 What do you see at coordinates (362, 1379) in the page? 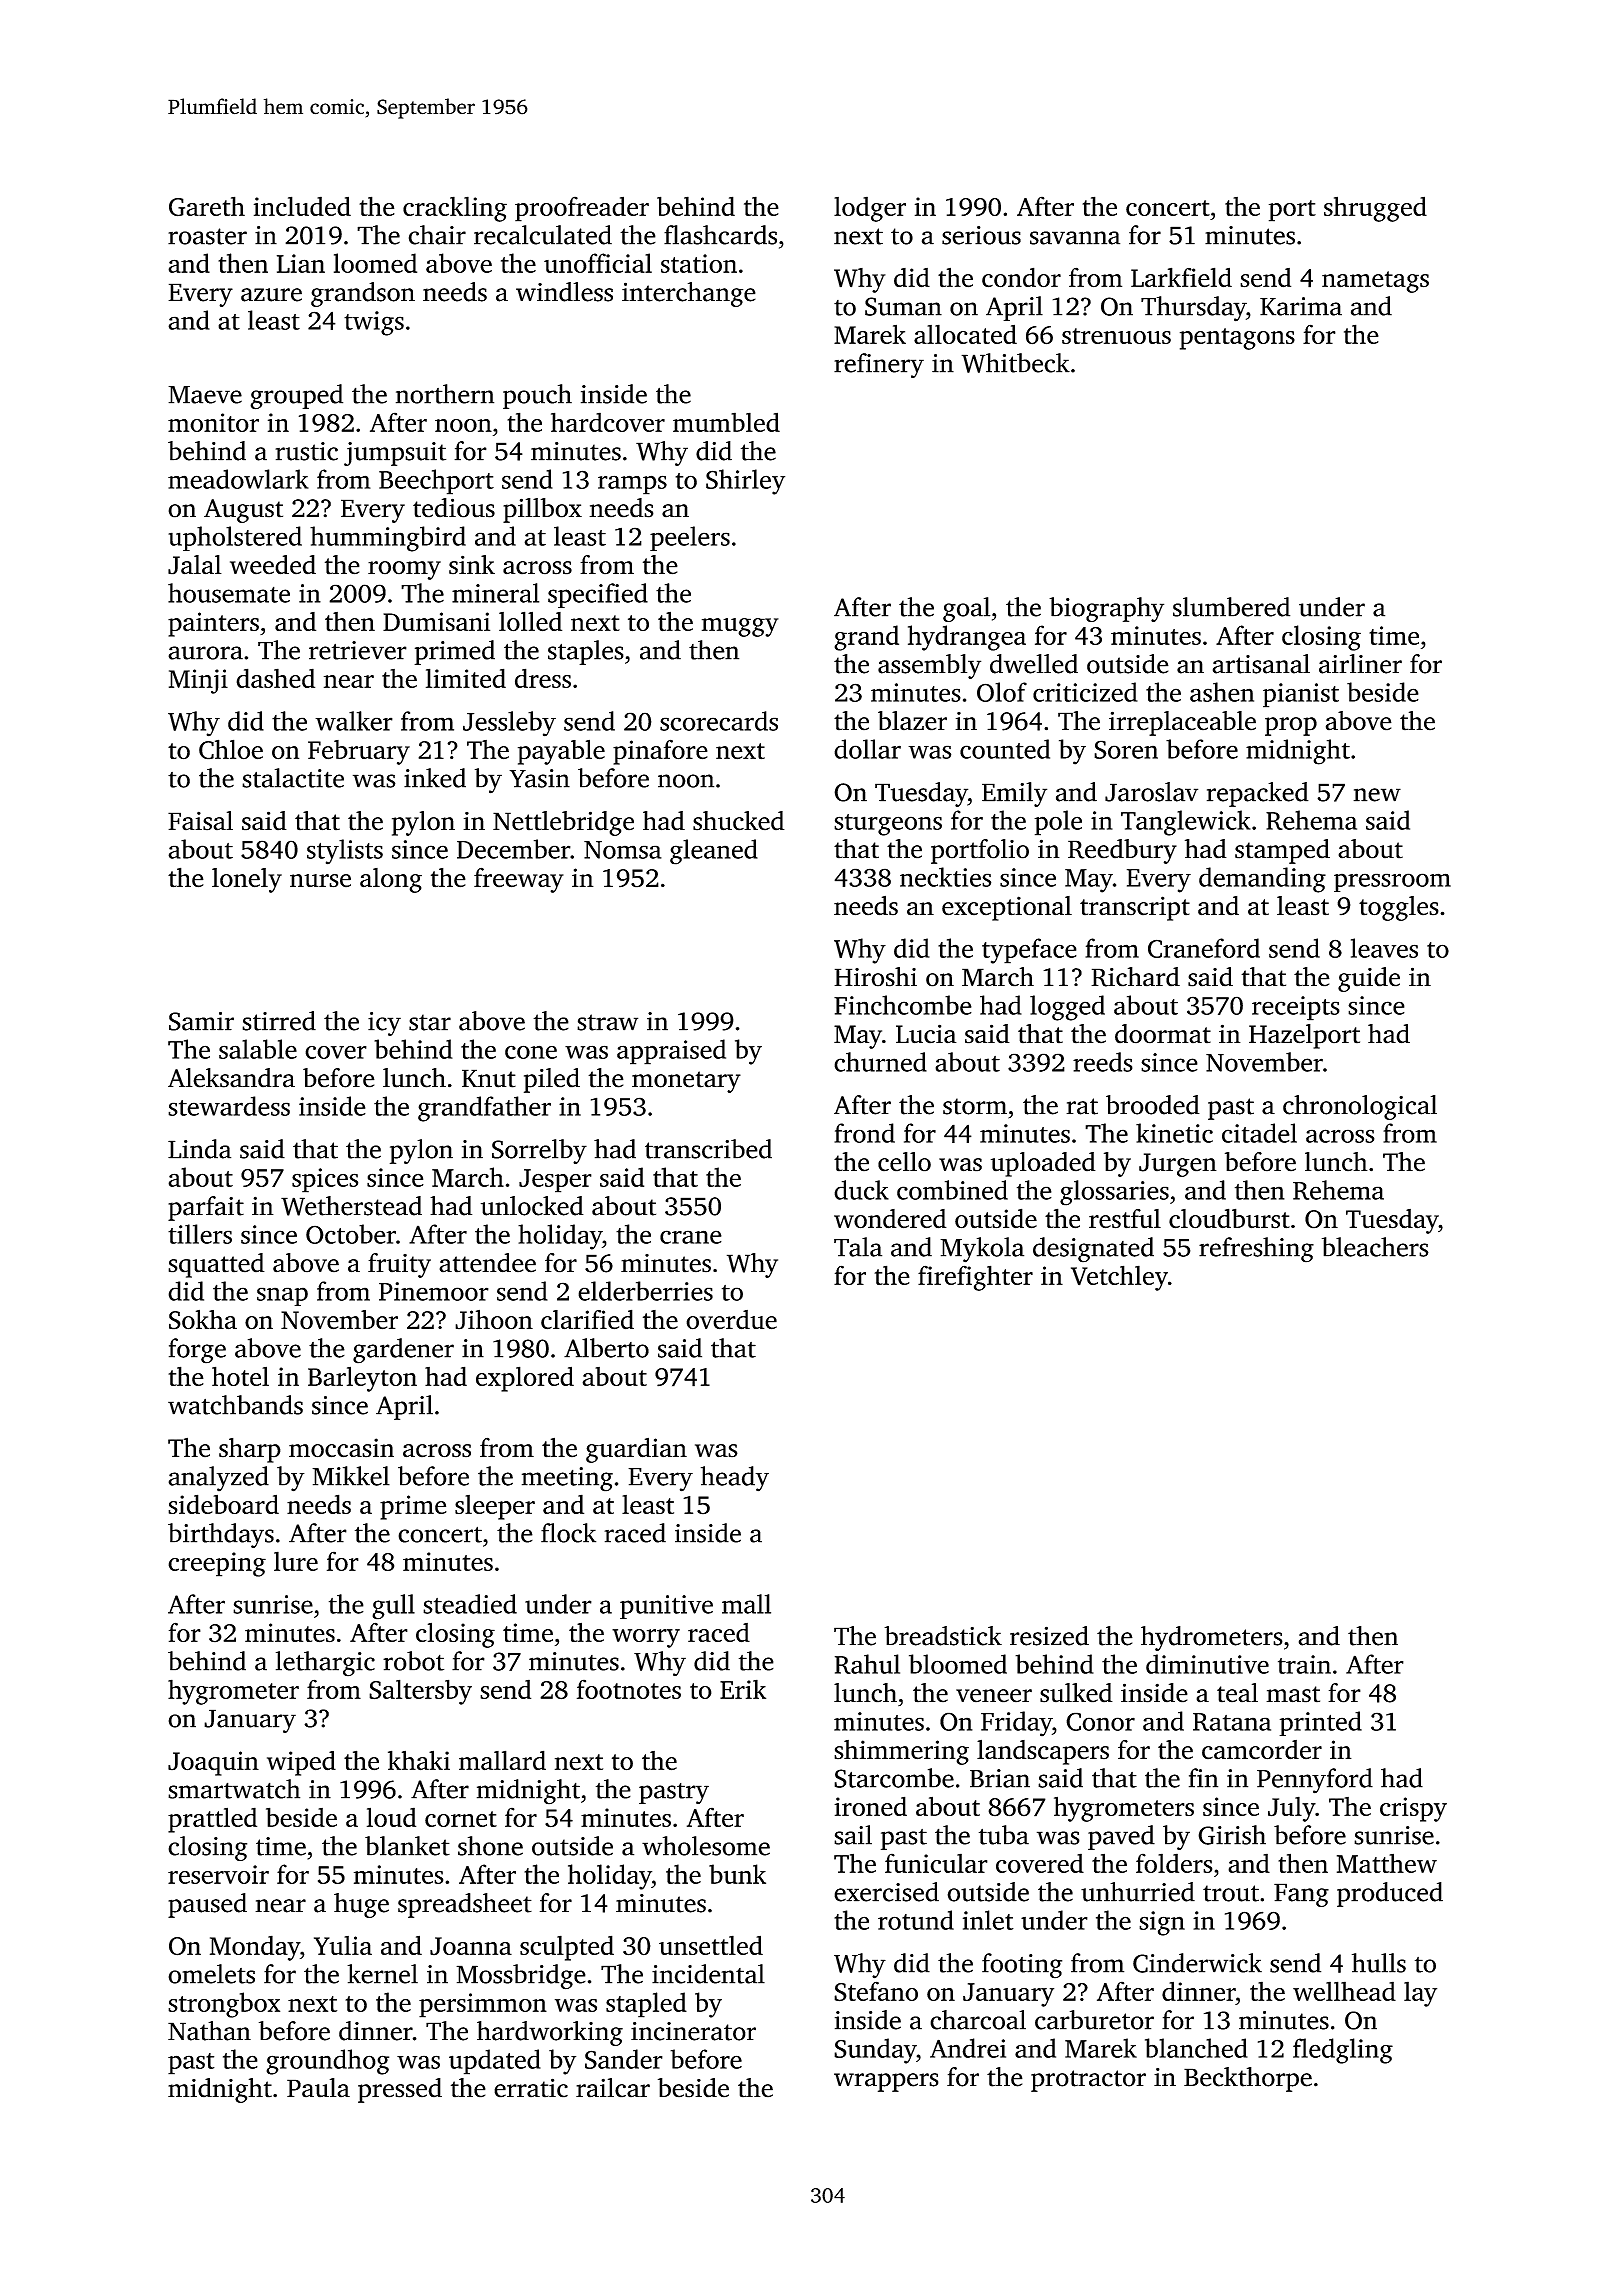
I see `Barleyton` at bounding box center [362, 1379].
